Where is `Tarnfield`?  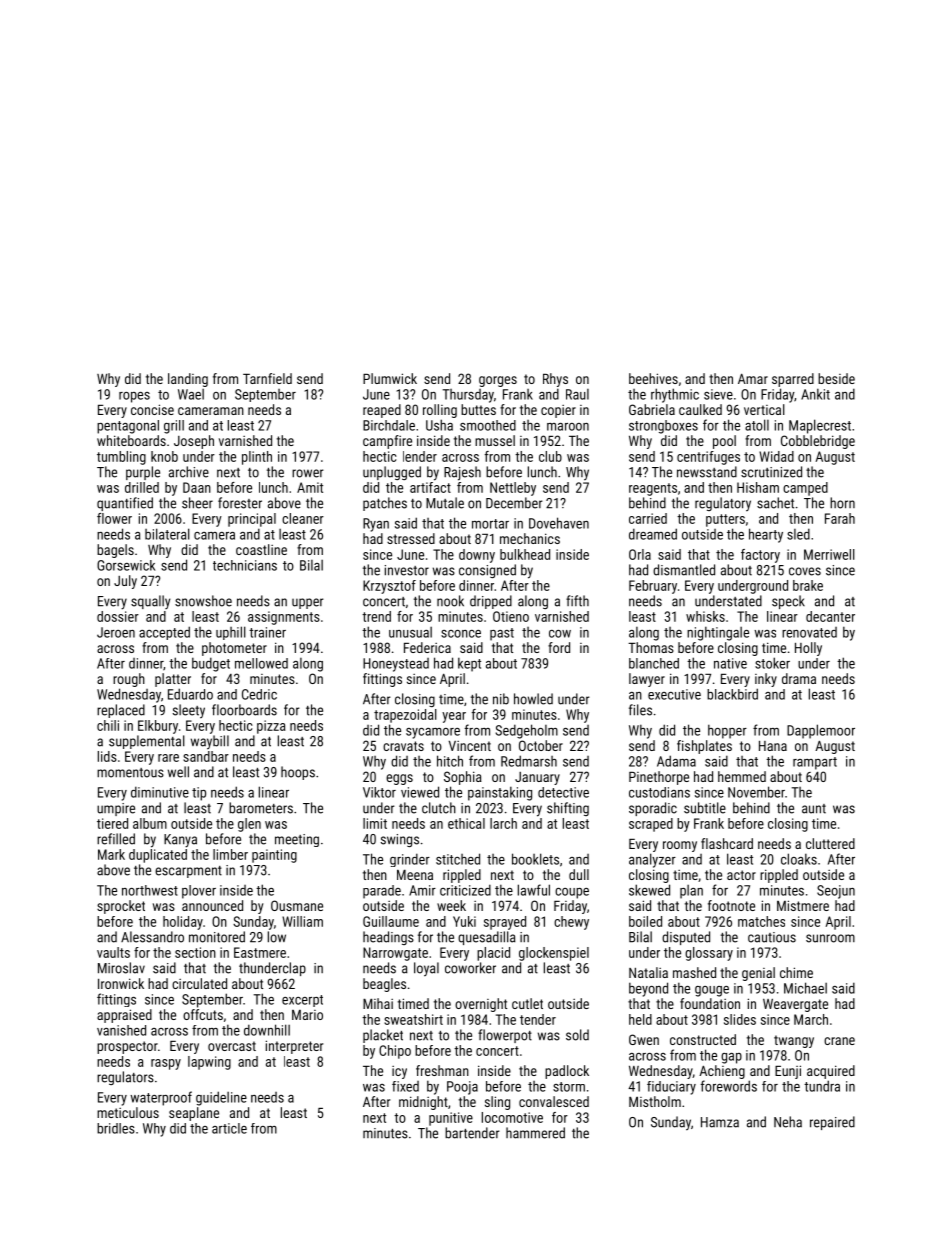
Tarnfield is located at coordinates (267, 378).
